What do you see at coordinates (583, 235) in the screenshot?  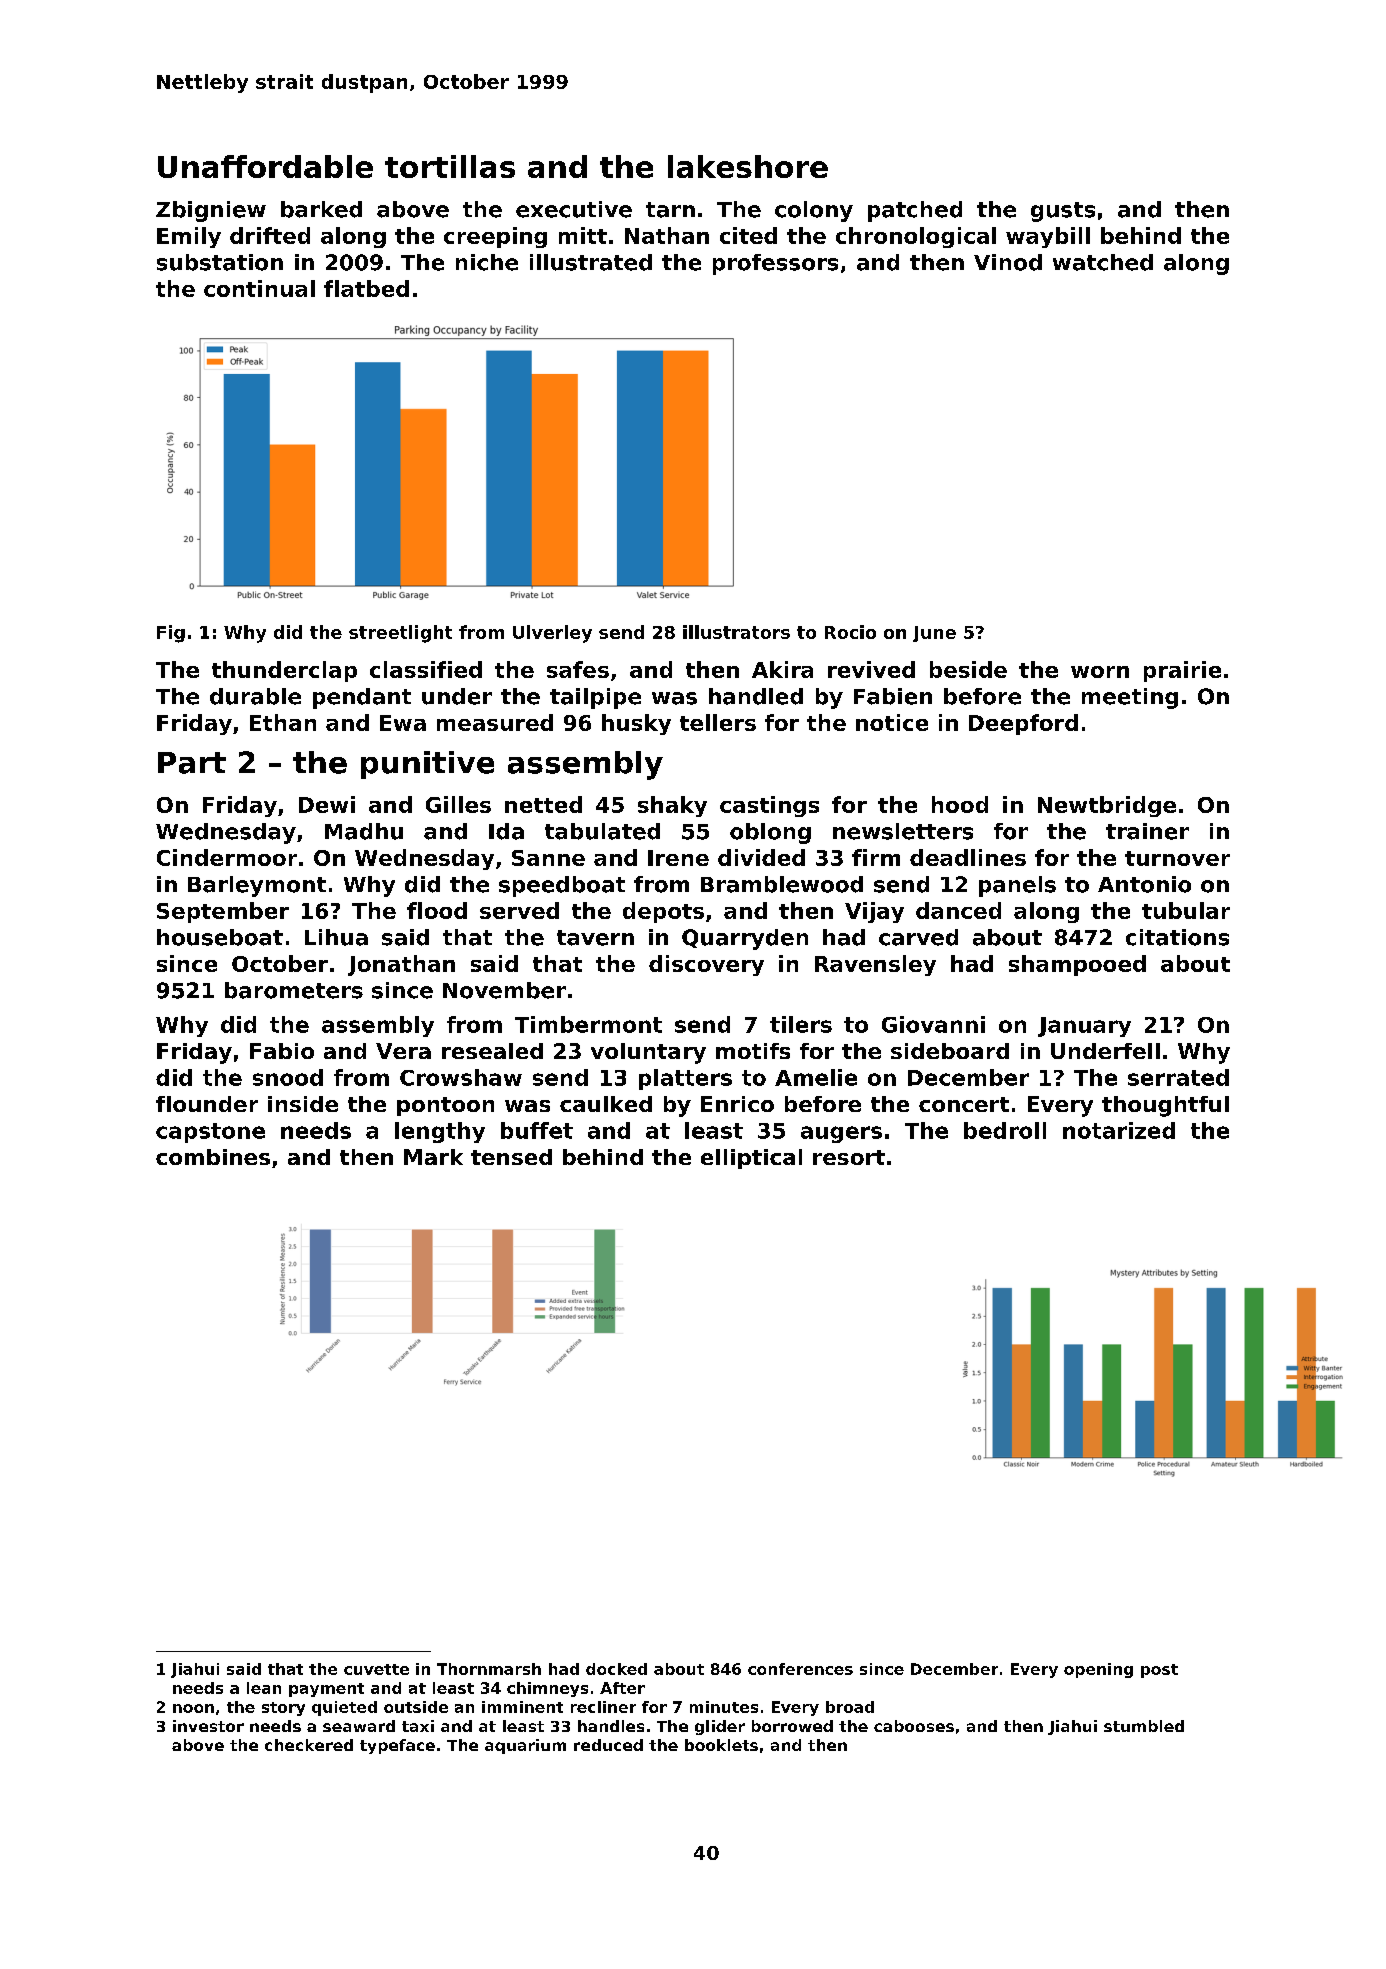 I see `mitt` at bounding box center [583, 235].
